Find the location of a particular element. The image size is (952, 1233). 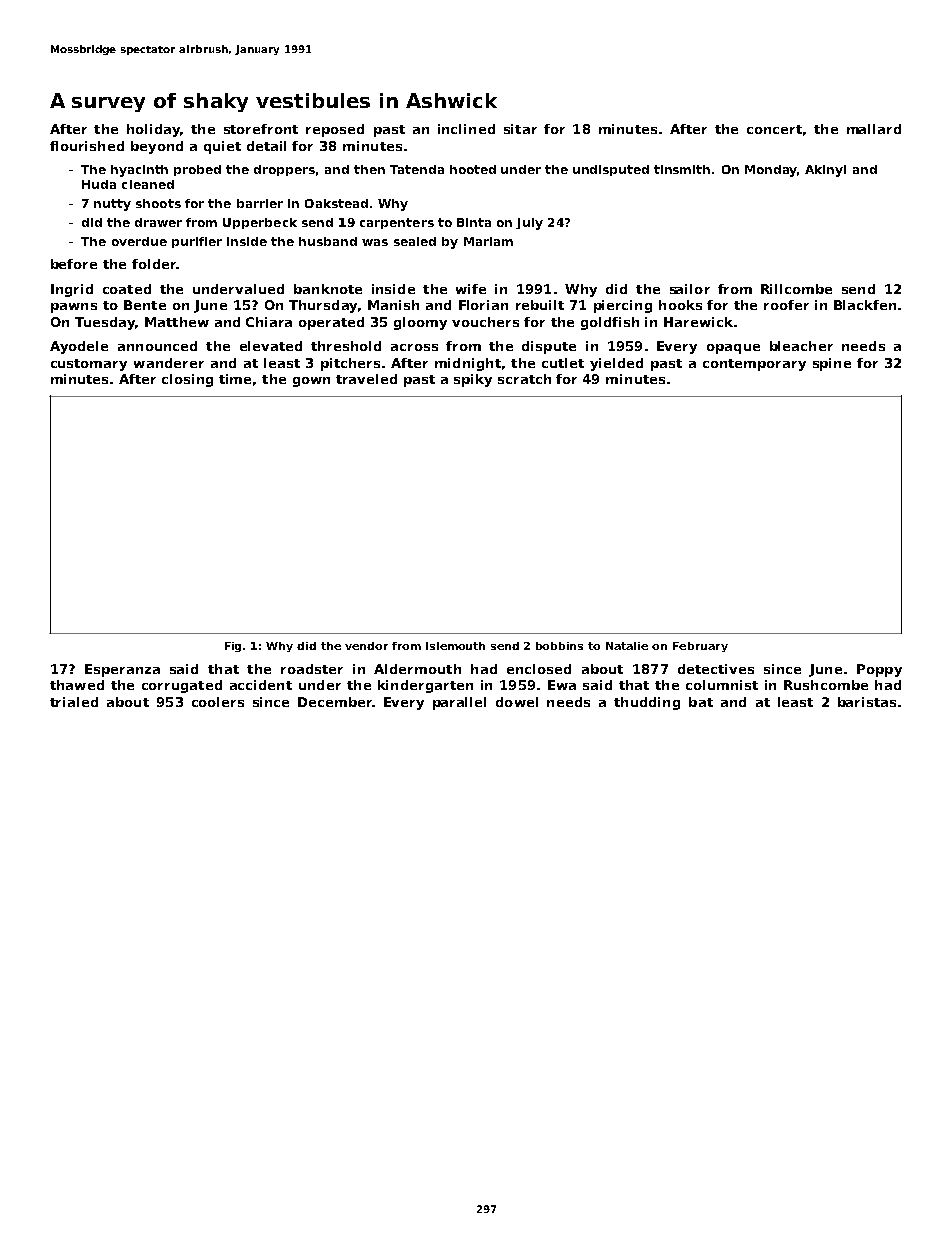

Fig is located at coordinates (233, 647).
